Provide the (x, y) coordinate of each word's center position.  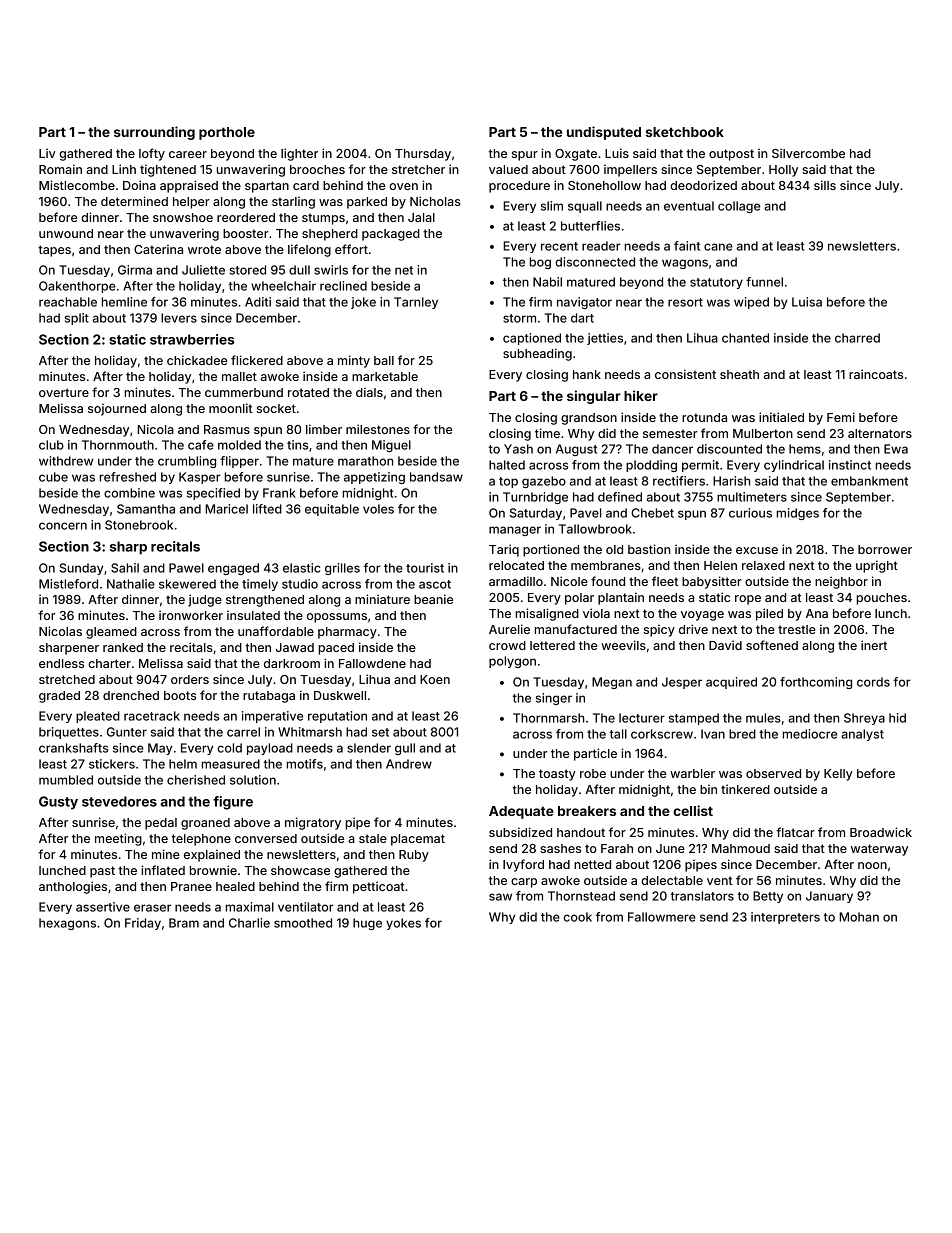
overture (64, 392)
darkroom (292, 663)
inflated (163, 870)
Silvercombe (808, 153)
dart (582, 318)
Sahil (125, 568)
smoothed (303, 923)
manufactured (576, 629)
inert (874, 645)
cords (873, 682)
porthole (227, 133)
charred (857, 338)
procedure (519, 187)
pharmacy (347, 633)
